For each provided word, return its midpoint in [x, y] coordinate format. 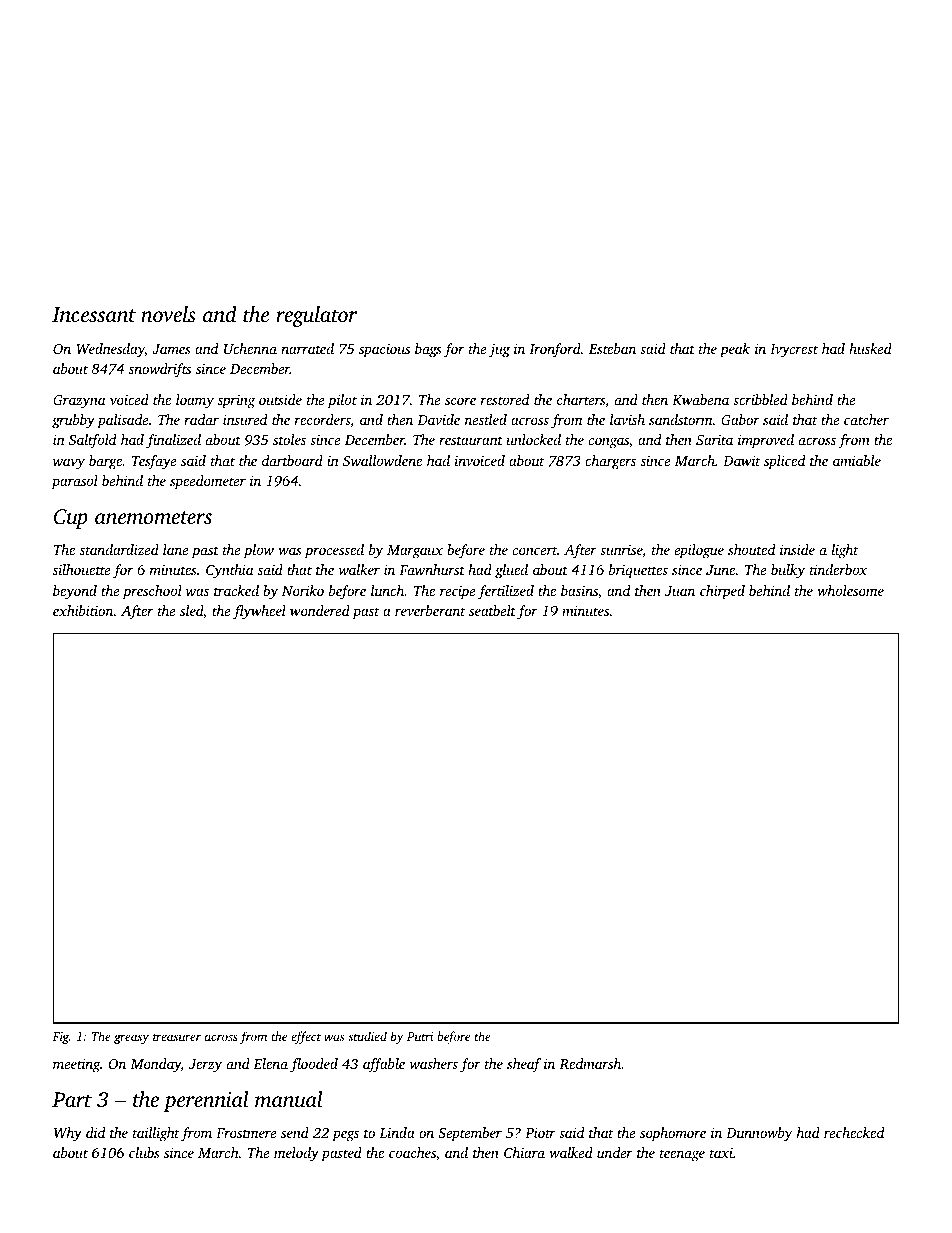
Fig [60, 1038]
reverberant [430, 610]
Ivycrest [794, 351]
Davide [438, 419]
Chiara [524, 1152]
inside [797, 549]
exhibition [83, 610]
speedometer [208, 482]
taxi [721, 1153]
